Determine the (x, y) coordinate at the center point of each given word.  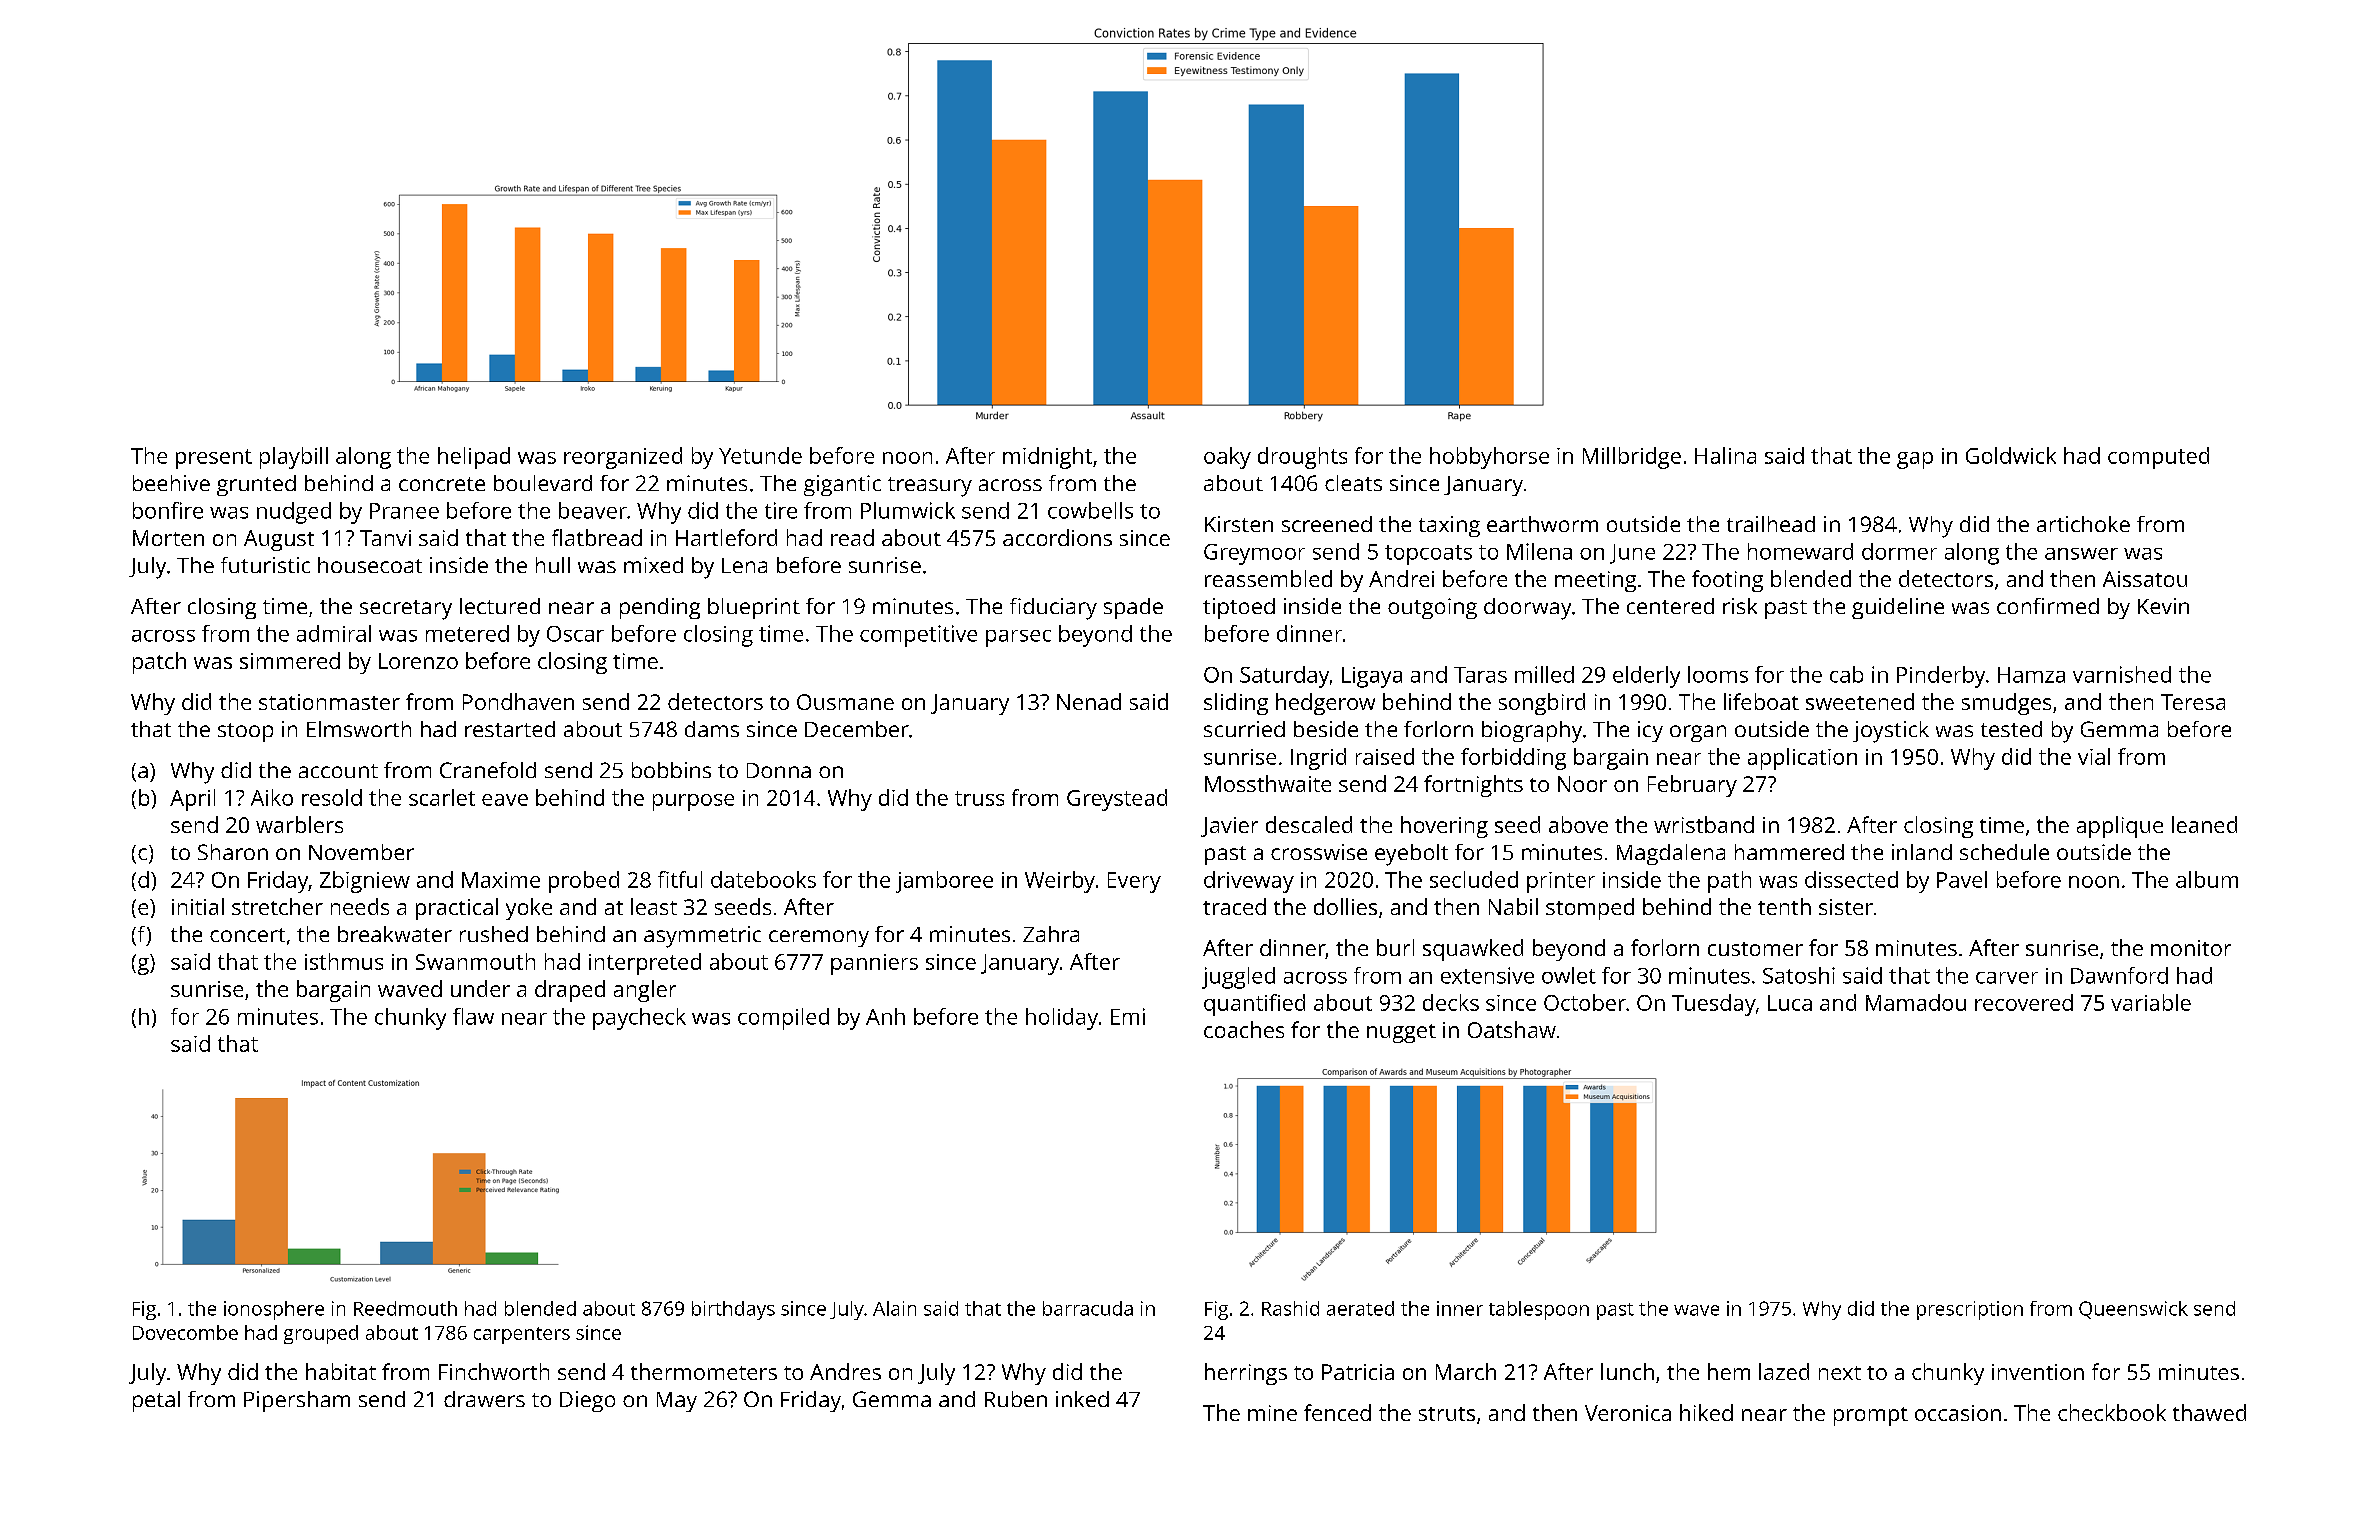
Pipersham (297, 1401)
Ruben (1016, 1399)
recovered (2024, 1002)
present (214, 459)
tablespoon (1539, 1310)
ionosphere (274, 1310)
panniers (874, 964)
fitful (680, 879)
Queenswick (2133, 1310)
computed (2158, 458)
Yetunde (760, 455)
